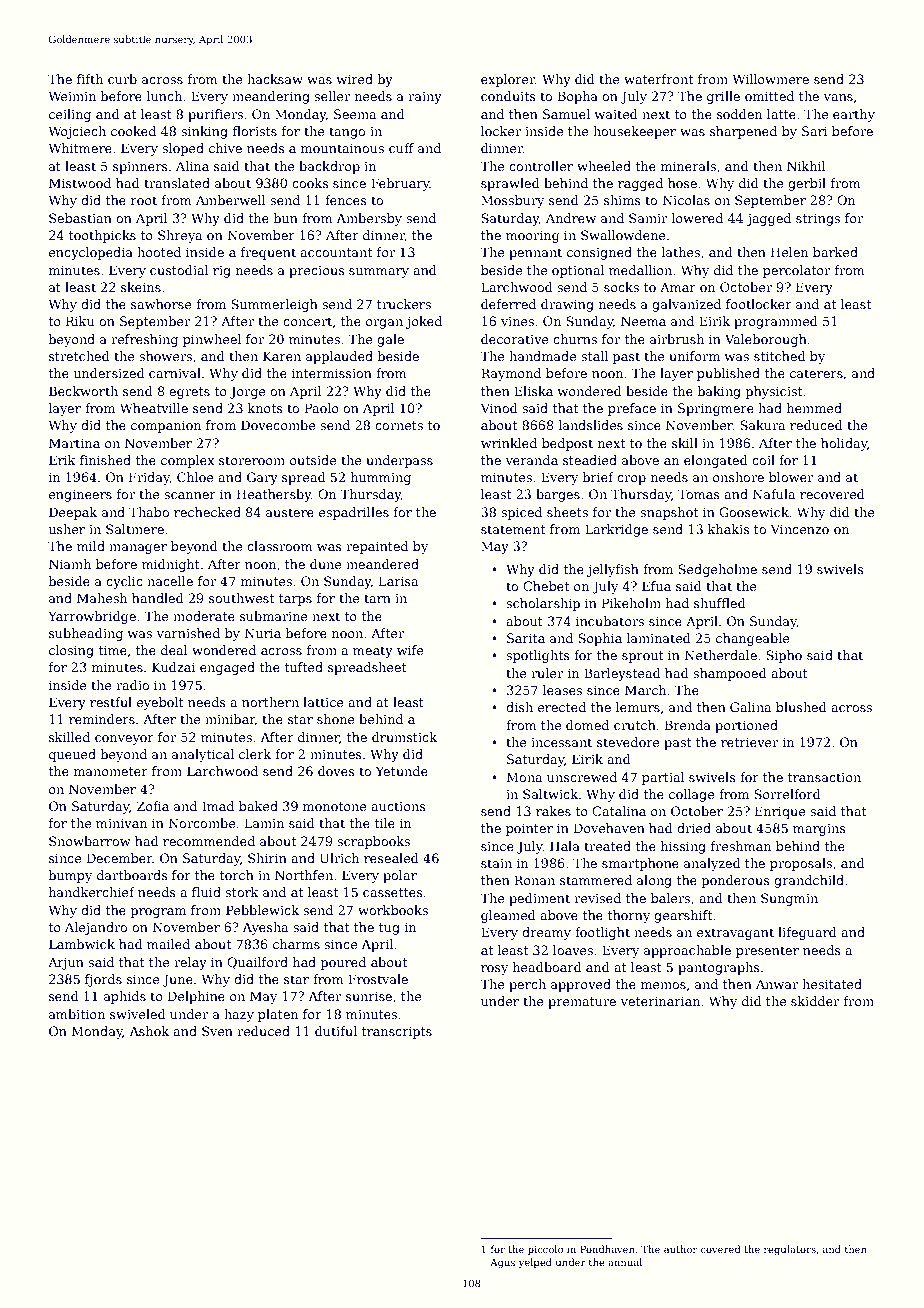 The image size is (924, 1308). I want to click on curb, so click(122, 79).
